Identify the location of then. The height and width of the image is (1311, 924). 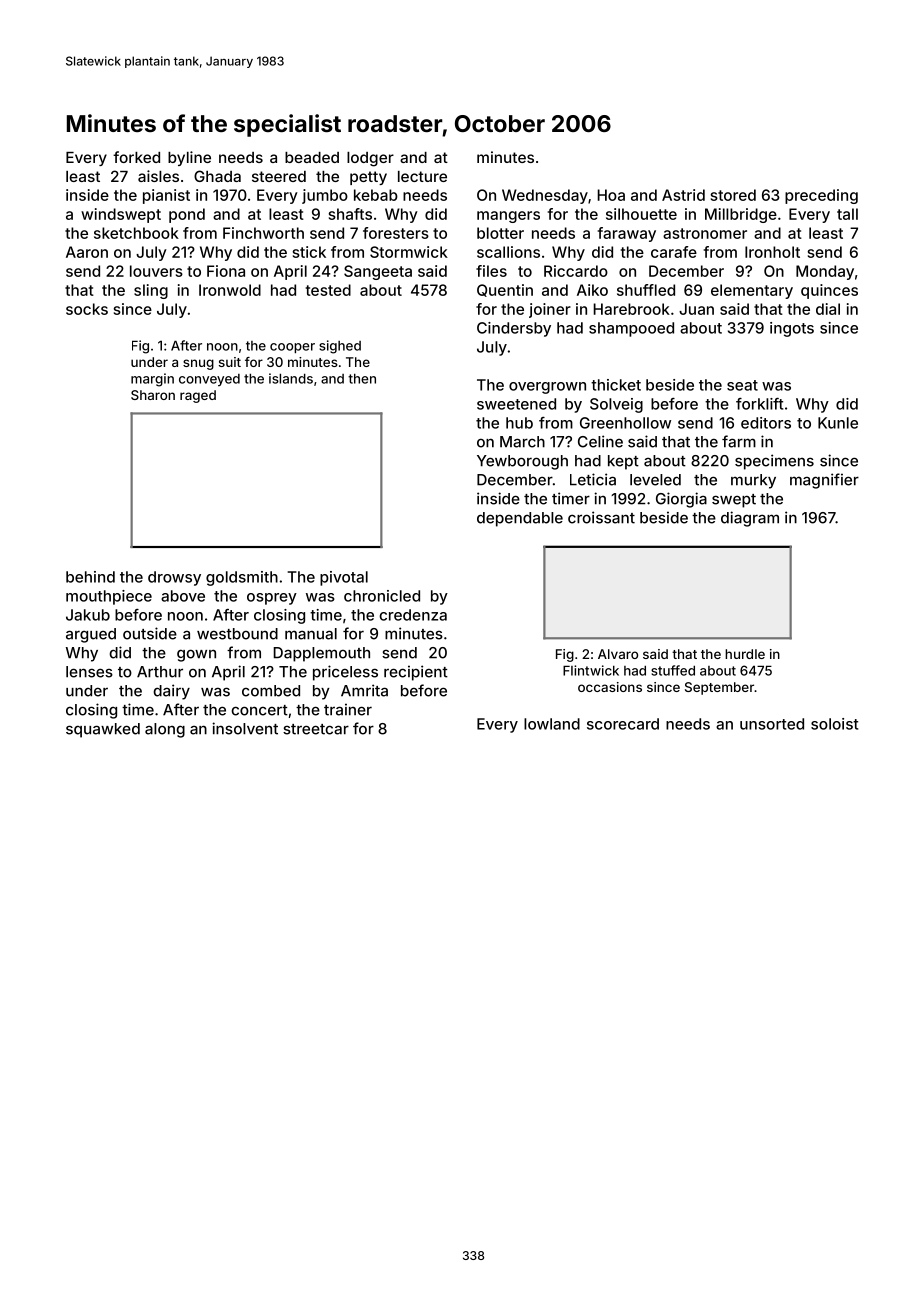
(362, 378).
